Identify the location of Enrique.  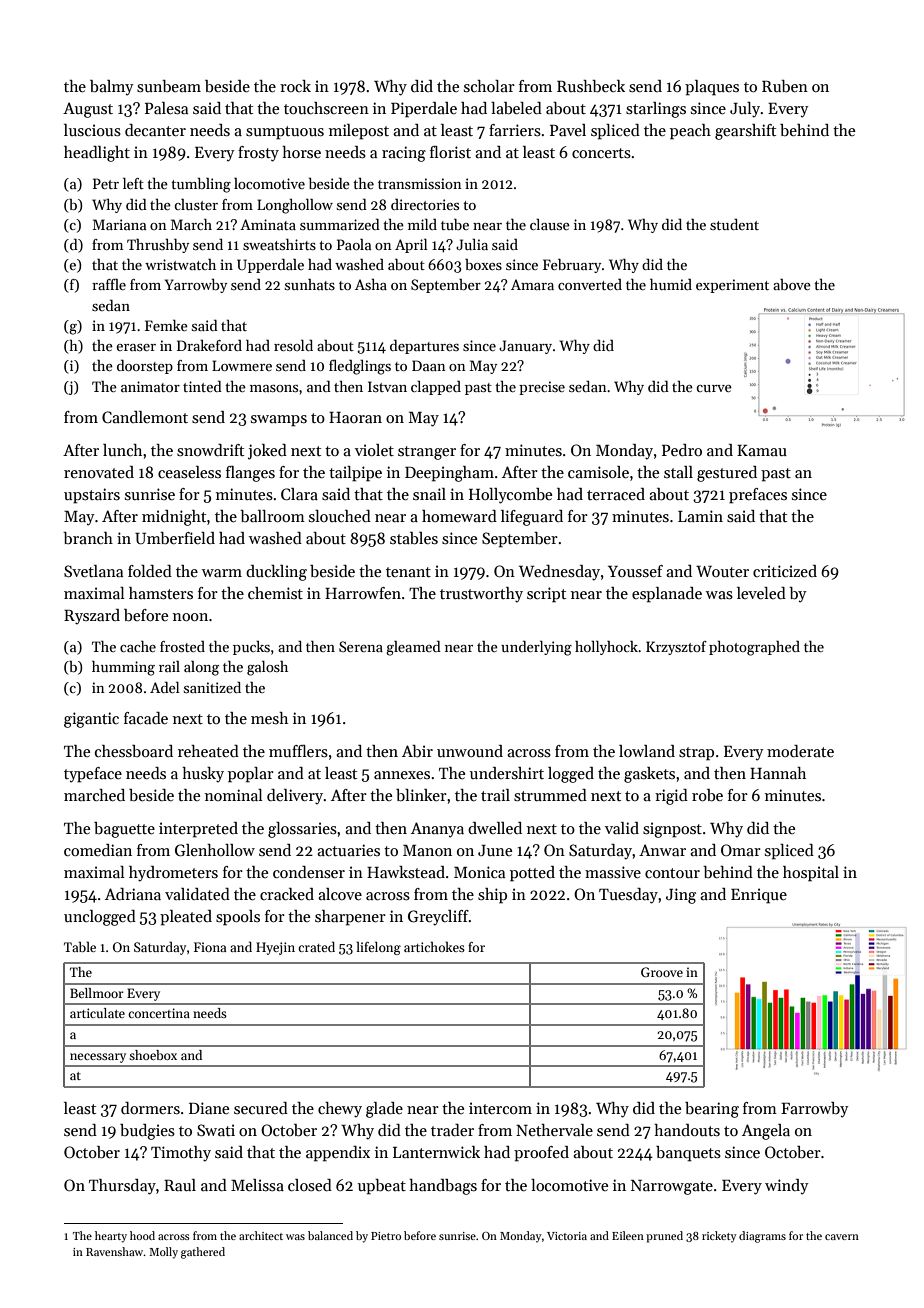
(759, 896).
